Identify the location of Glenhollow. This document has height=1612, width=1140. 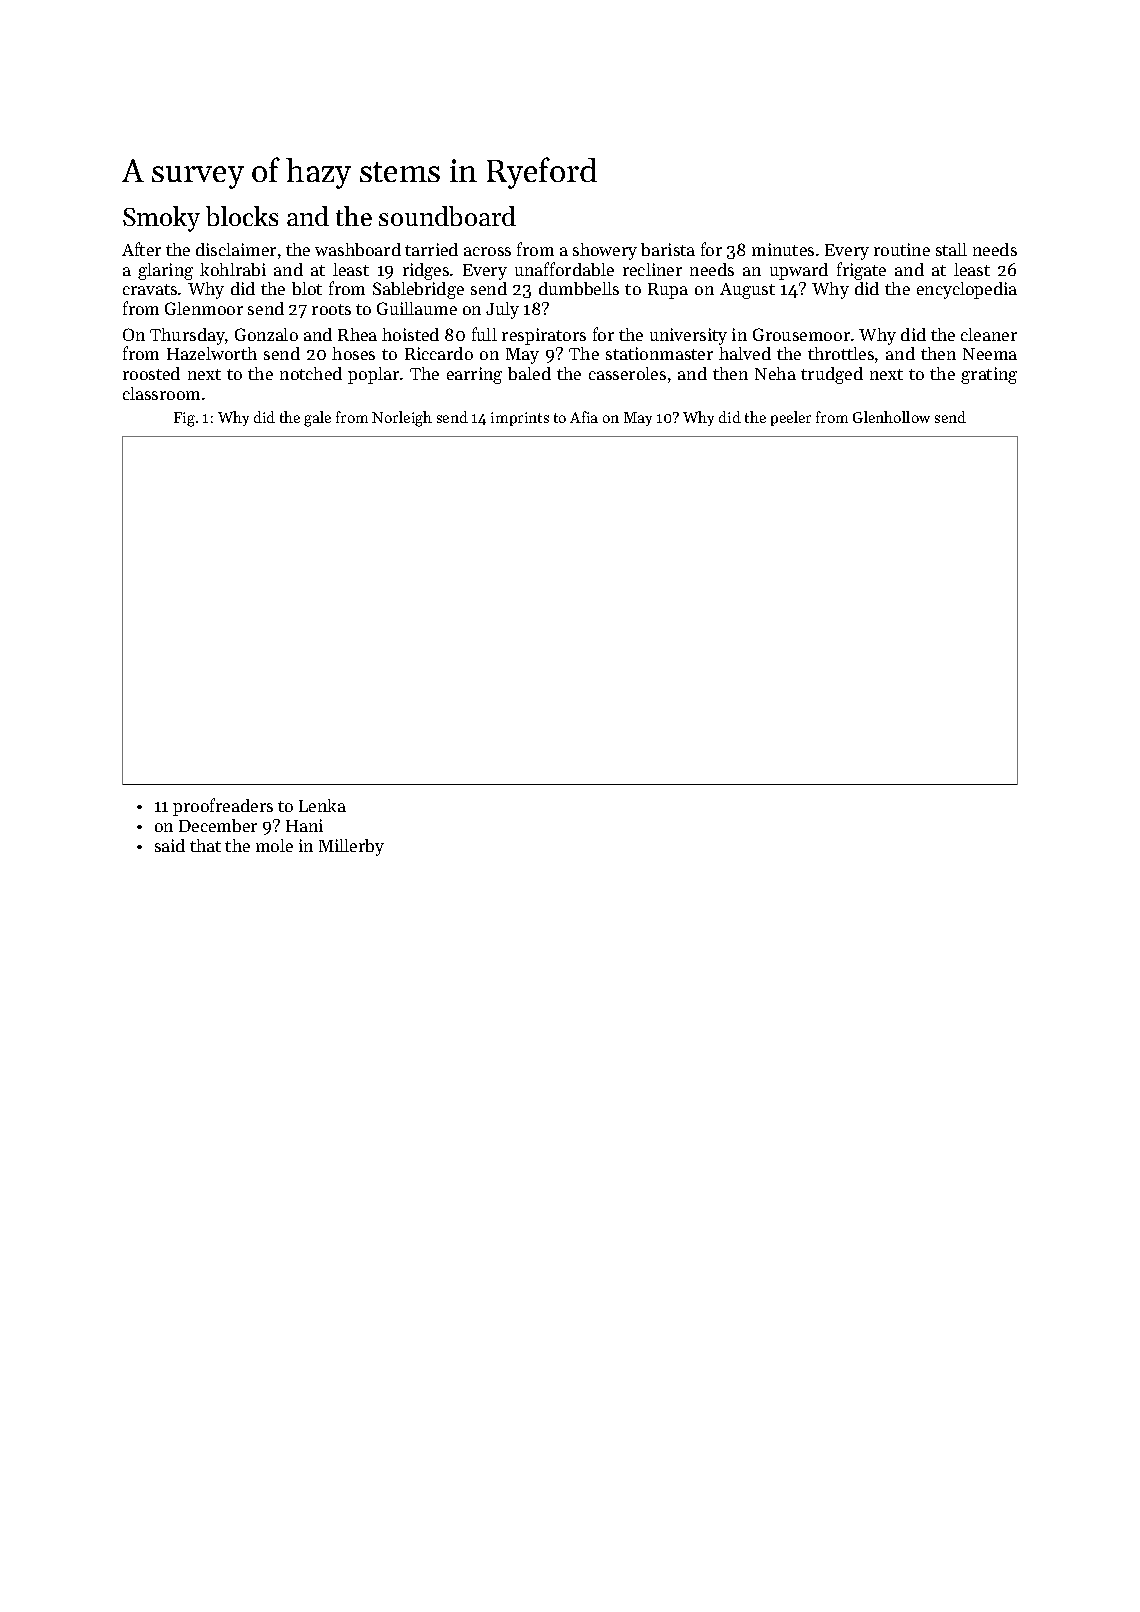
(891, 417).
